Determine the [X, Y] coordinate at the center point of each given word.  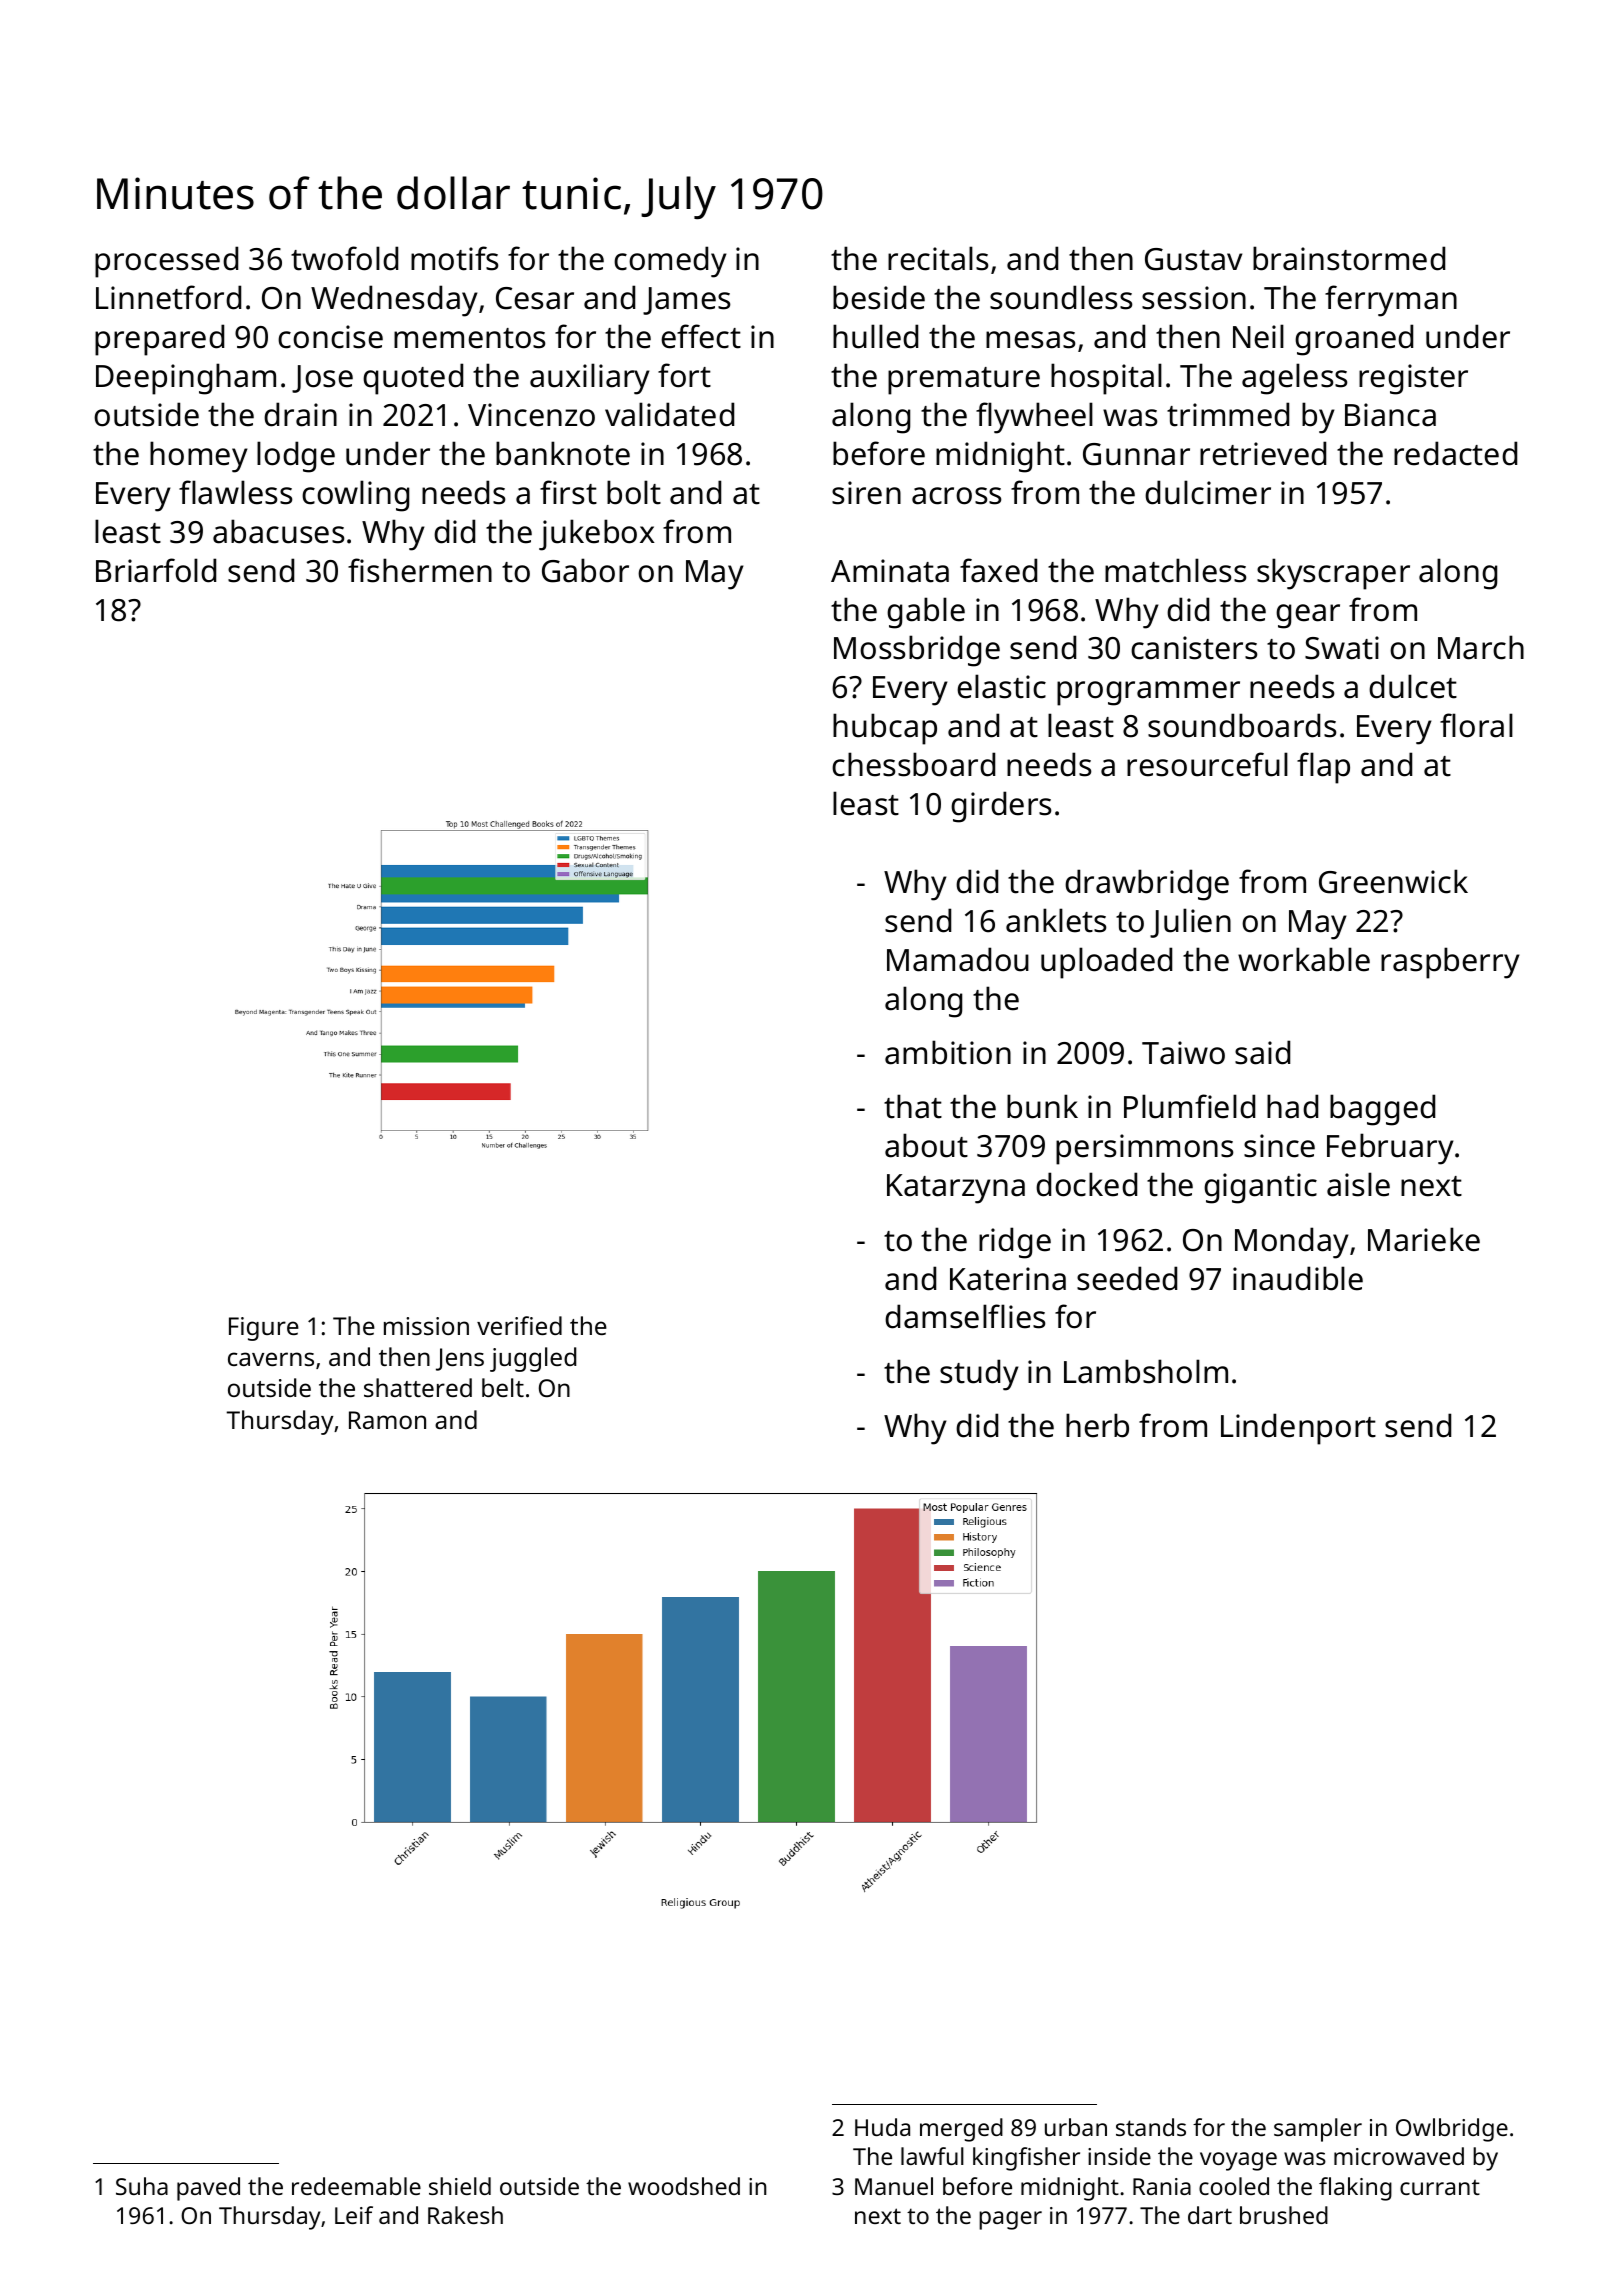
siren [866, 493]
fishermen [420, 570]
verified [519, 1325]
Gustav [1193, 259]
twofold [344, 258]
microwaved [1399, 2156]
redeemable [356, 2186]
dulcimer [1208, 492]
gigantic [1260, 1188]
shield [460, 2186]
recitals [938, 258]
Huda [882, 2127]
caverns [271, 1359]
